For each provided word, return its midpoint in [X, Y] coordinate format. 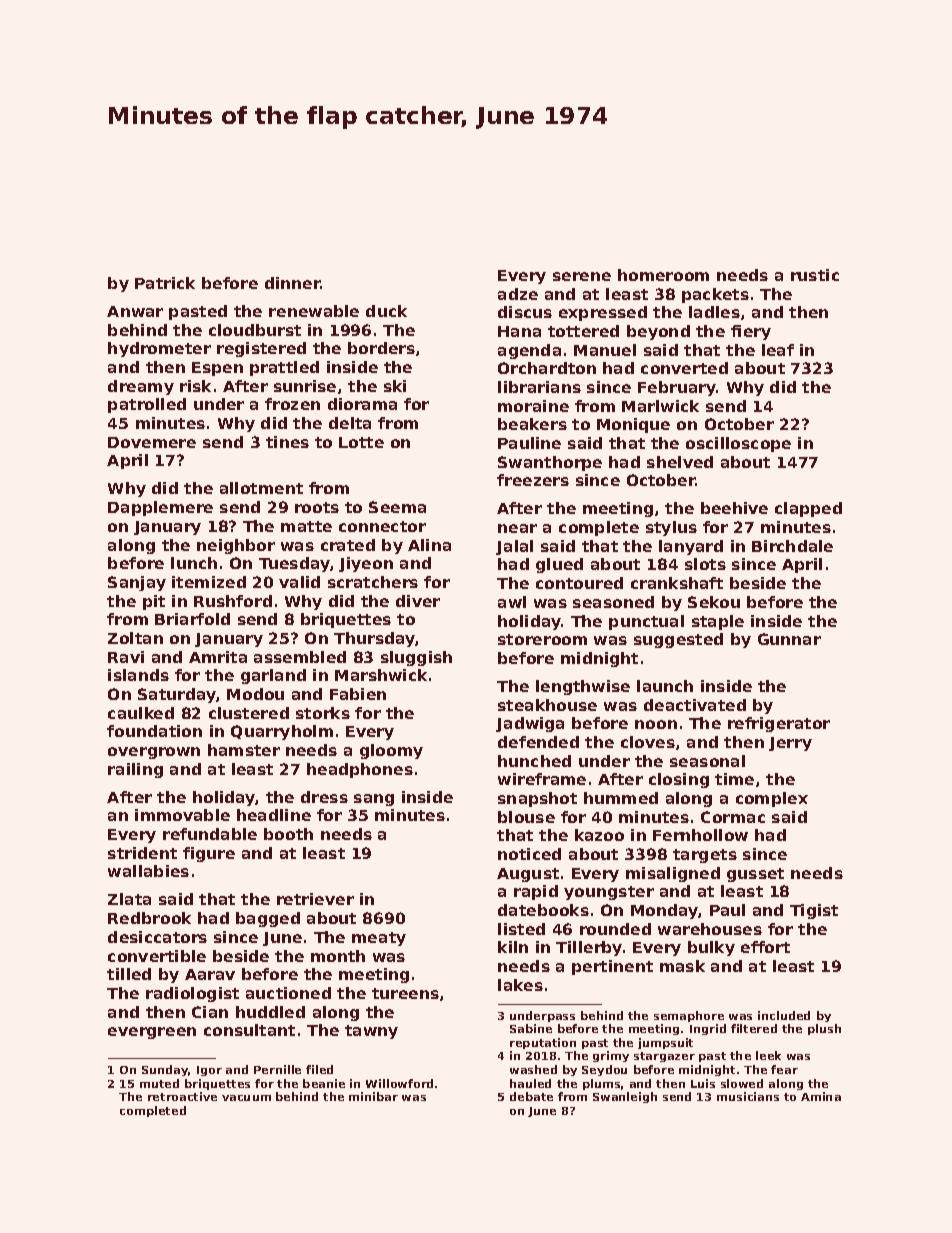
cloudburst [255, 330]
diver [418, 601]
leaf [778, 350]
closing [679, 780]
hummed [621, 798]
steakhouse [547, 705]
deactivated [695, 705]
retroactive [182, 1096]
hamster [244, 750]
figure [209, 854]
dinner [293, 283]
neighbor [236, 546]
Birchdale [792, 546]
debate [531, 1096]
